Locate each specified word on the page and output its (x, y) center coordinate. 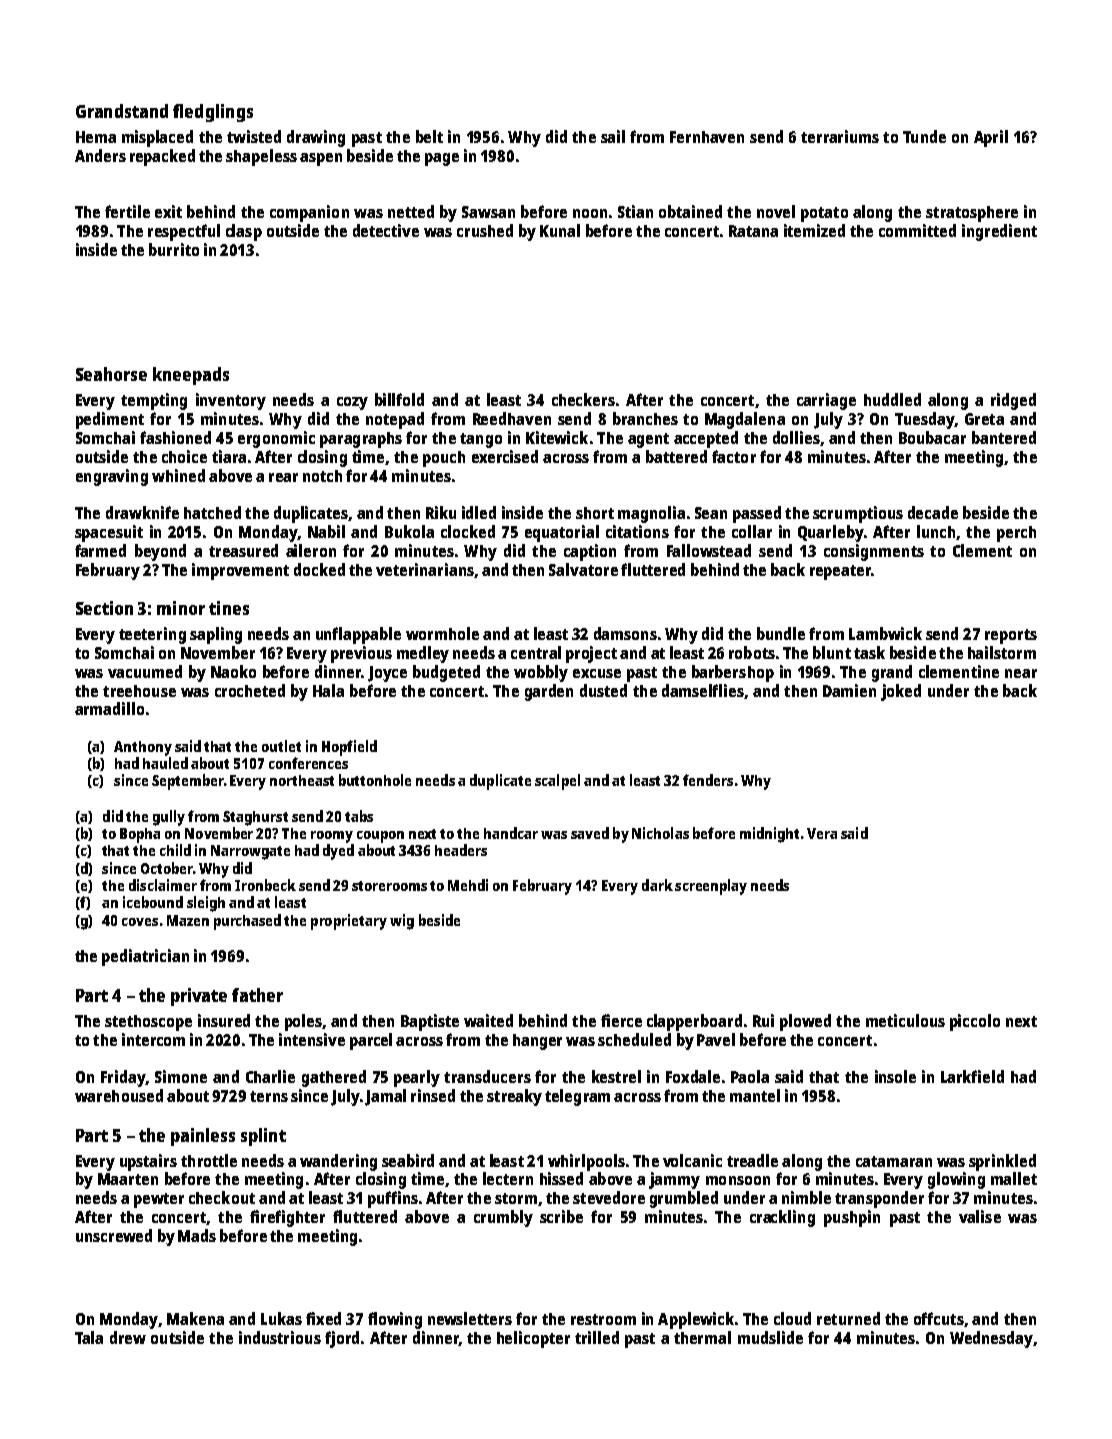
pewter (159, 1200)
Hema (96, 137)
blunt (832, 652)
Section (104, 608)
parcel (371, 1041)
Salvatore (583, 569)
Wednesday (991, 1339)
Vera (822, 833)
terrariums (840, 136)
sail (613, 136)
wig (402, 922)
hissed (561, 1178)
